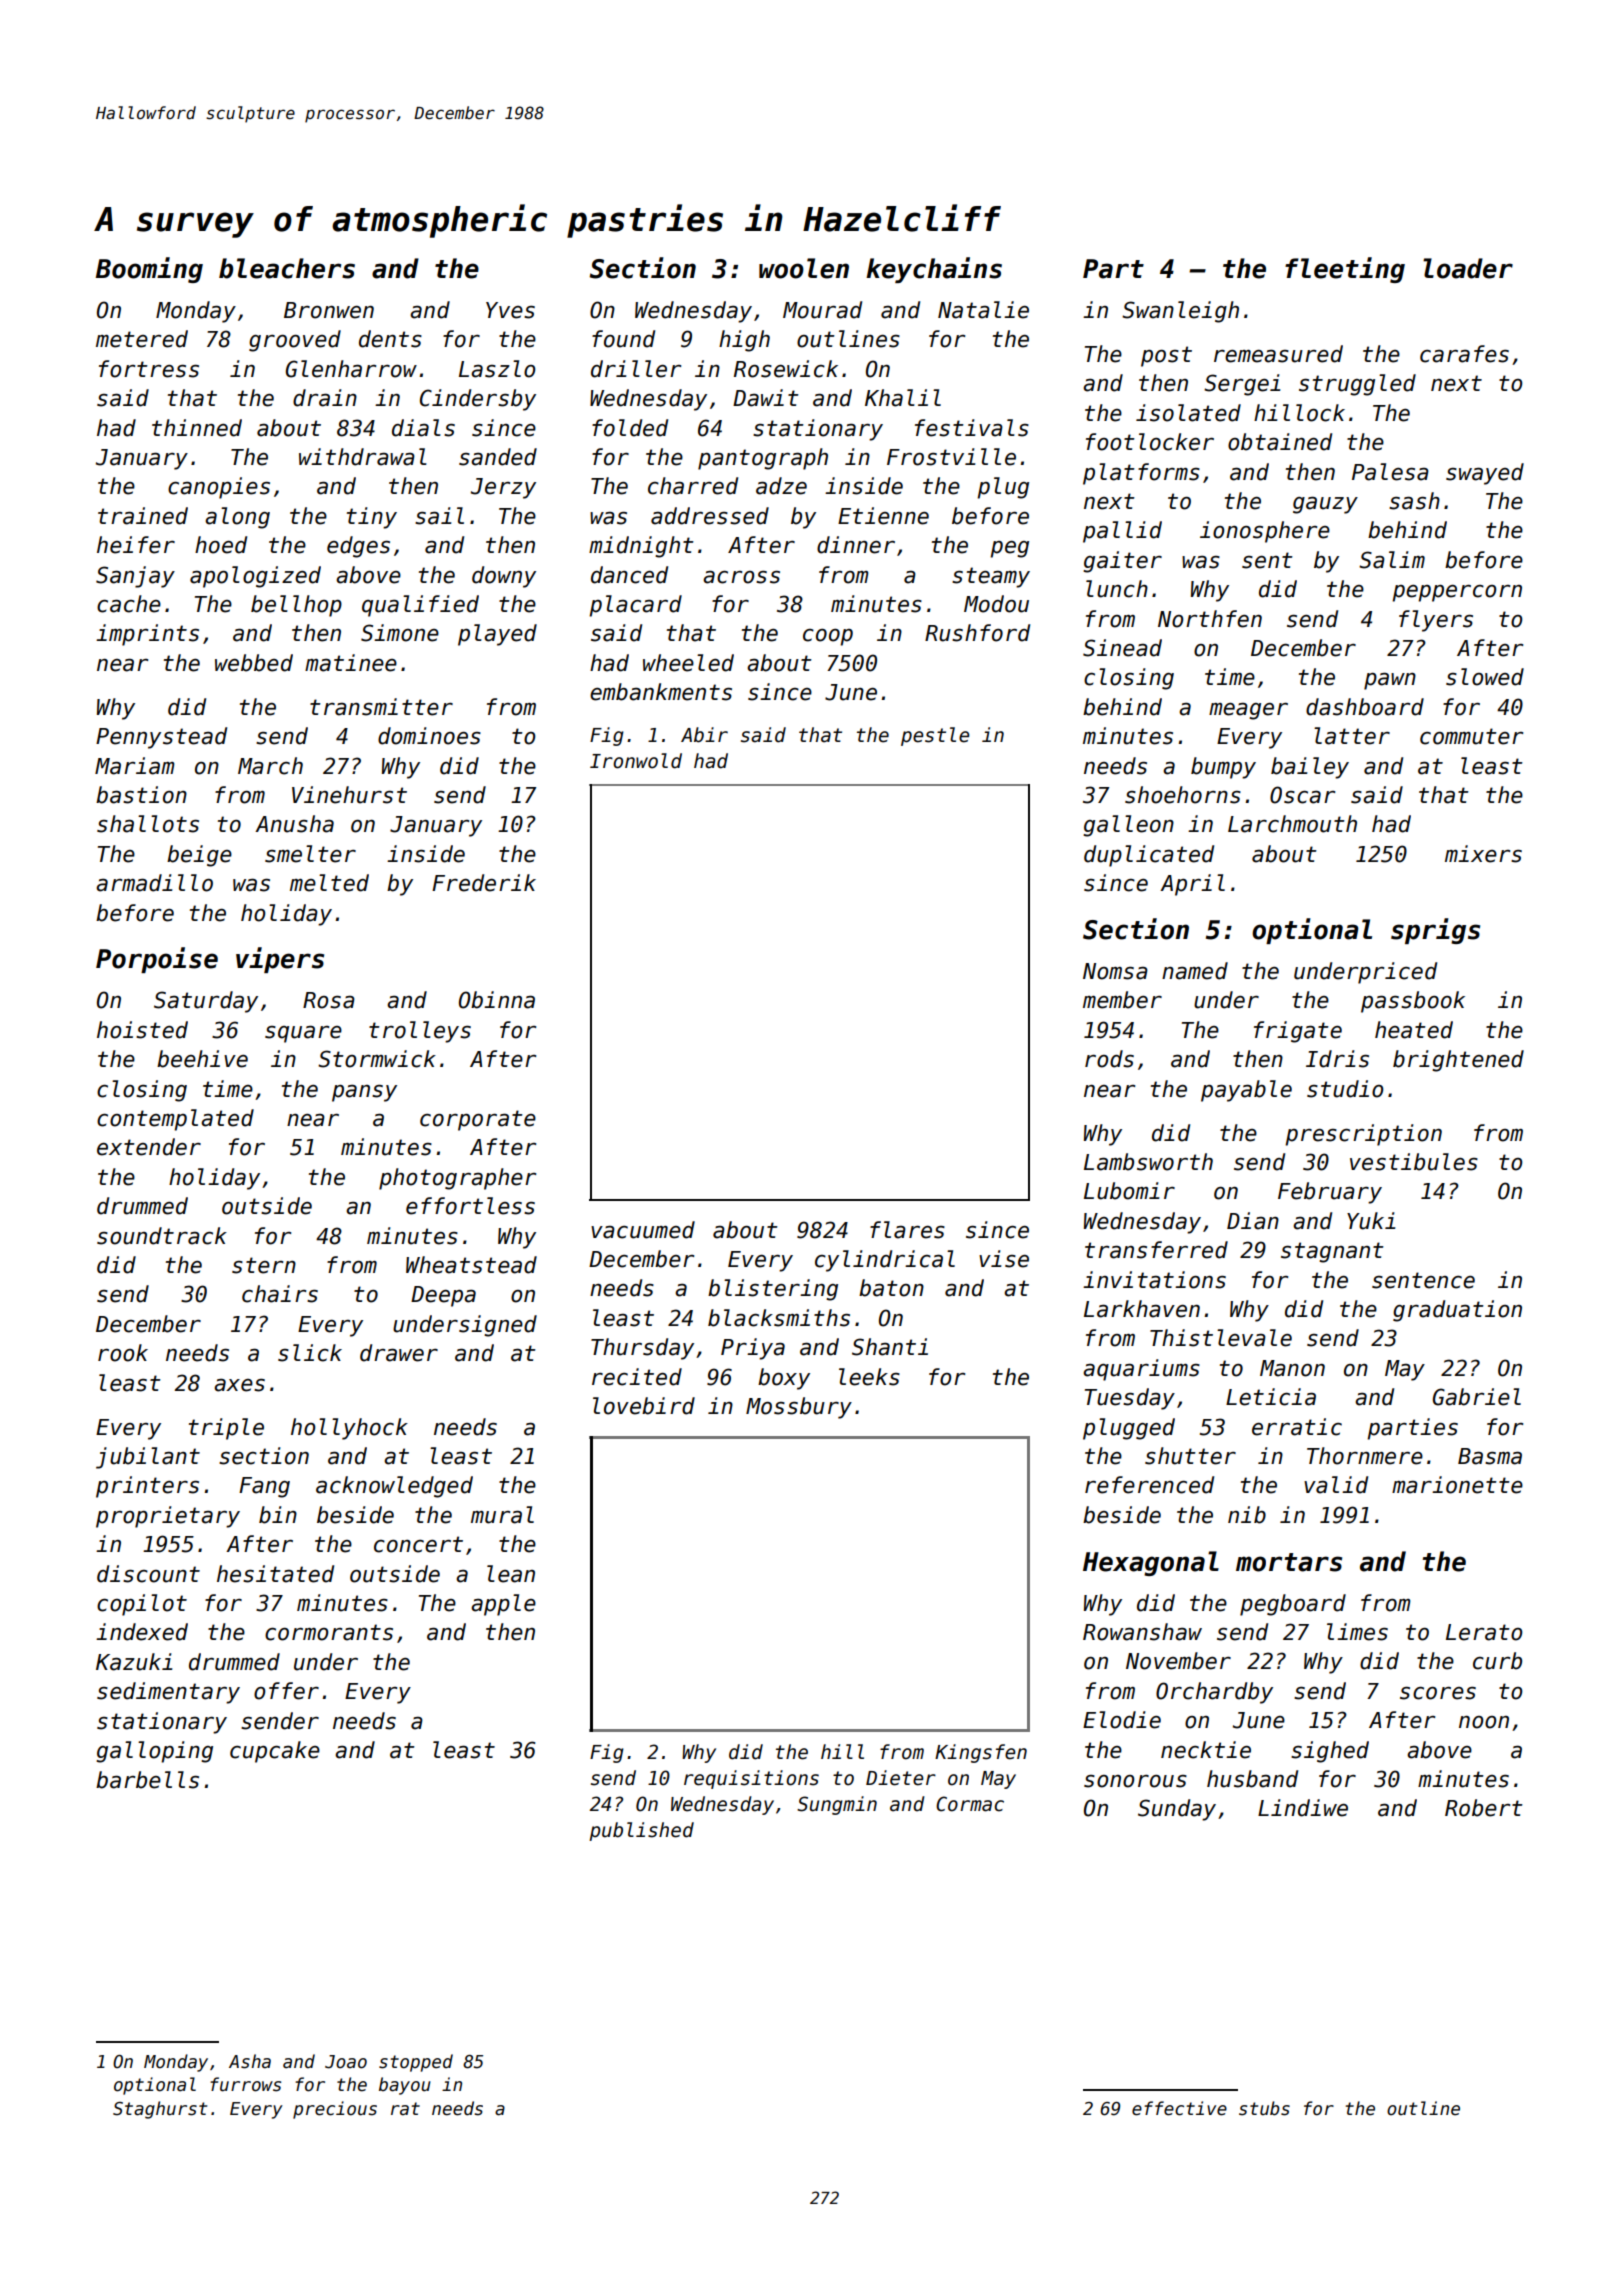 The height and width of the page is (2292, 1620). What do you see at coordinates (1135, 1781) in the page?
I see `sonorous` at bounding box center [1135, 1781].
